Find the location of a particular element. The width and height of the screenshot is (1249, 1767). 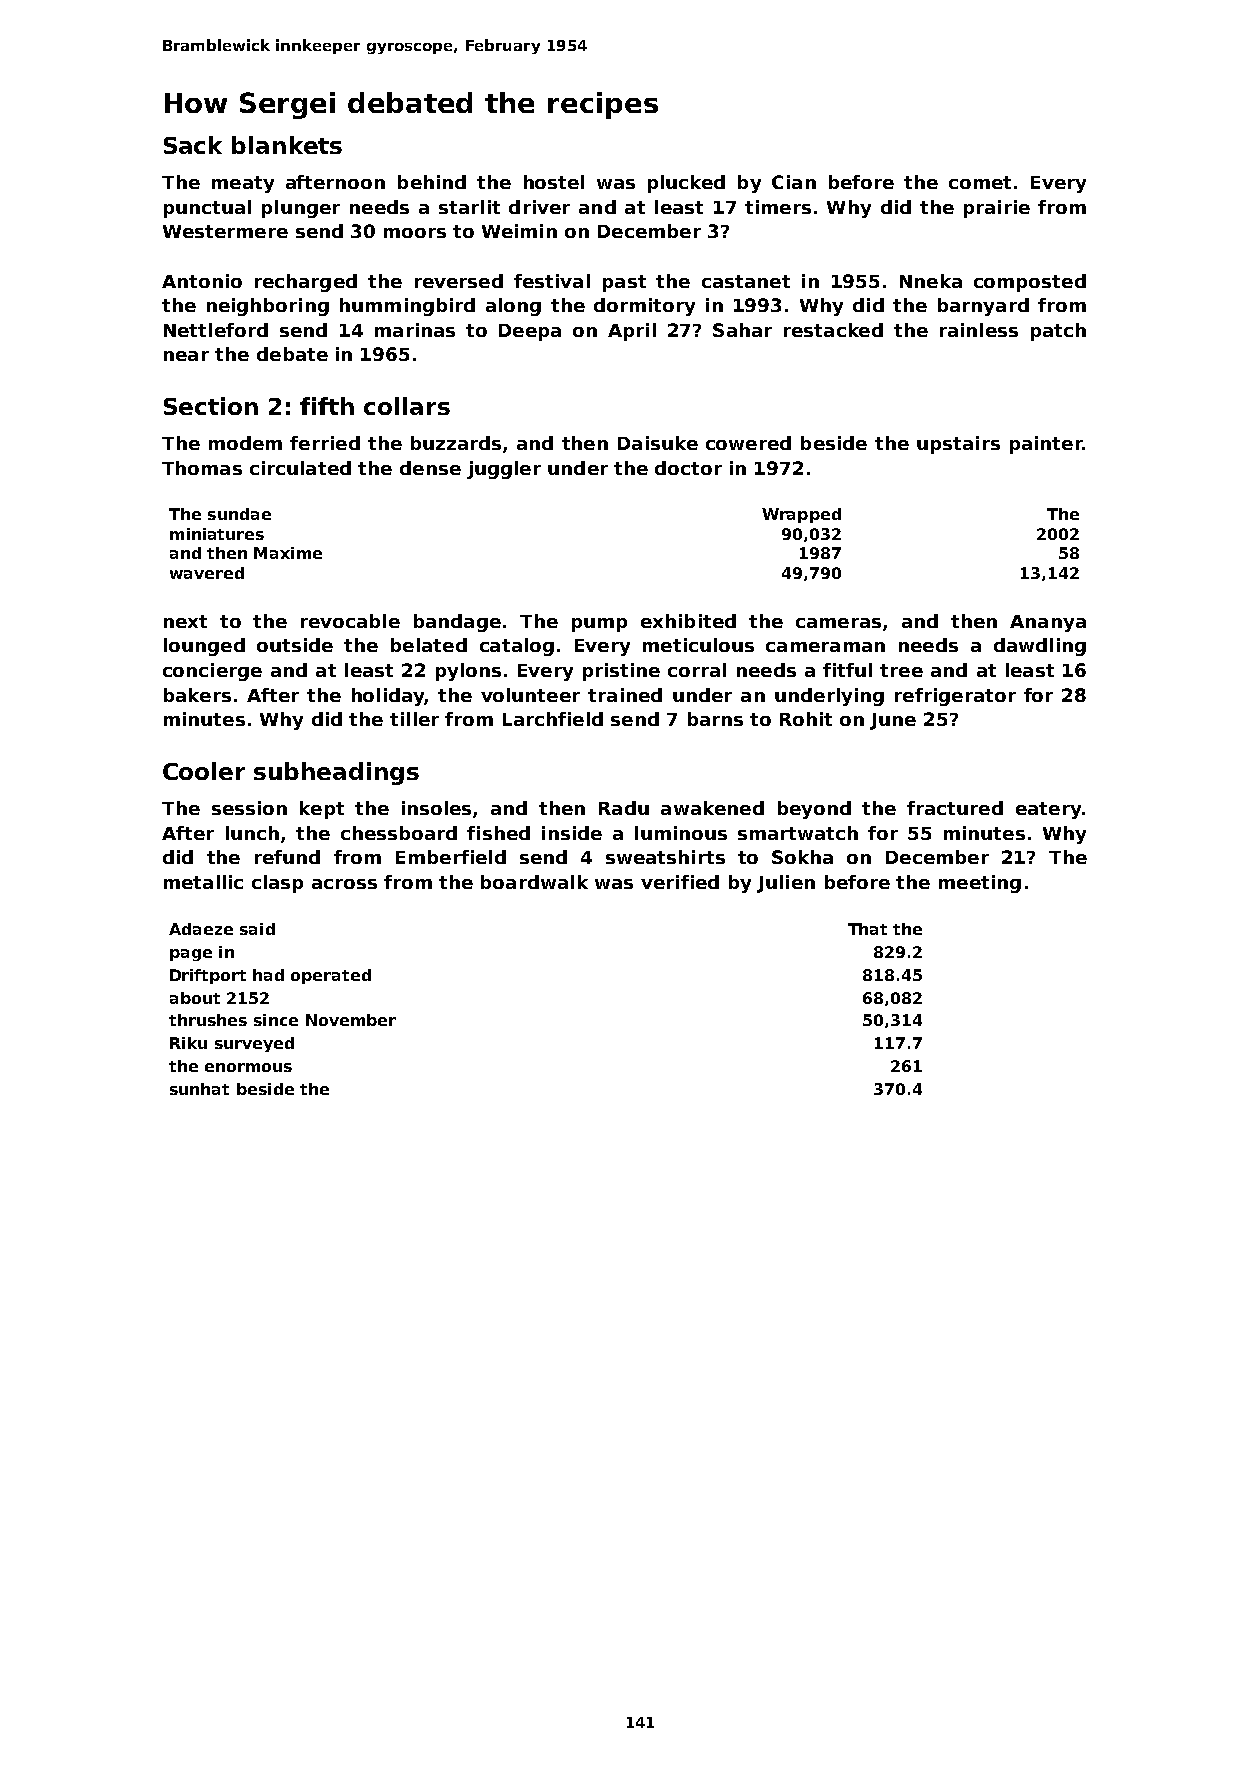

plucked is located at coordinates (686, 184).
